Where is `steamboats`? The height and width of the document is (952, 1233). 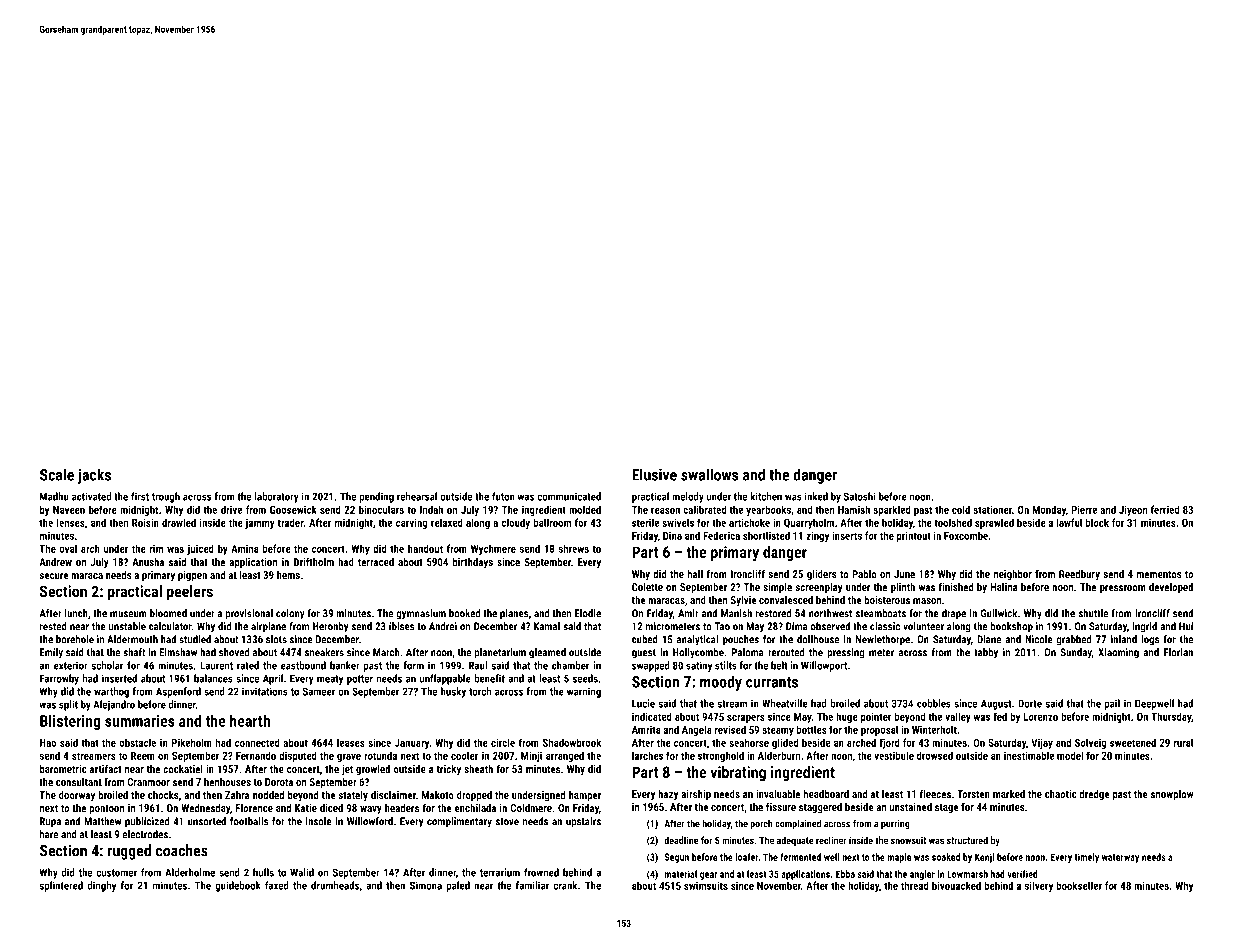 steamboats is located at coordinates (881, 613).
